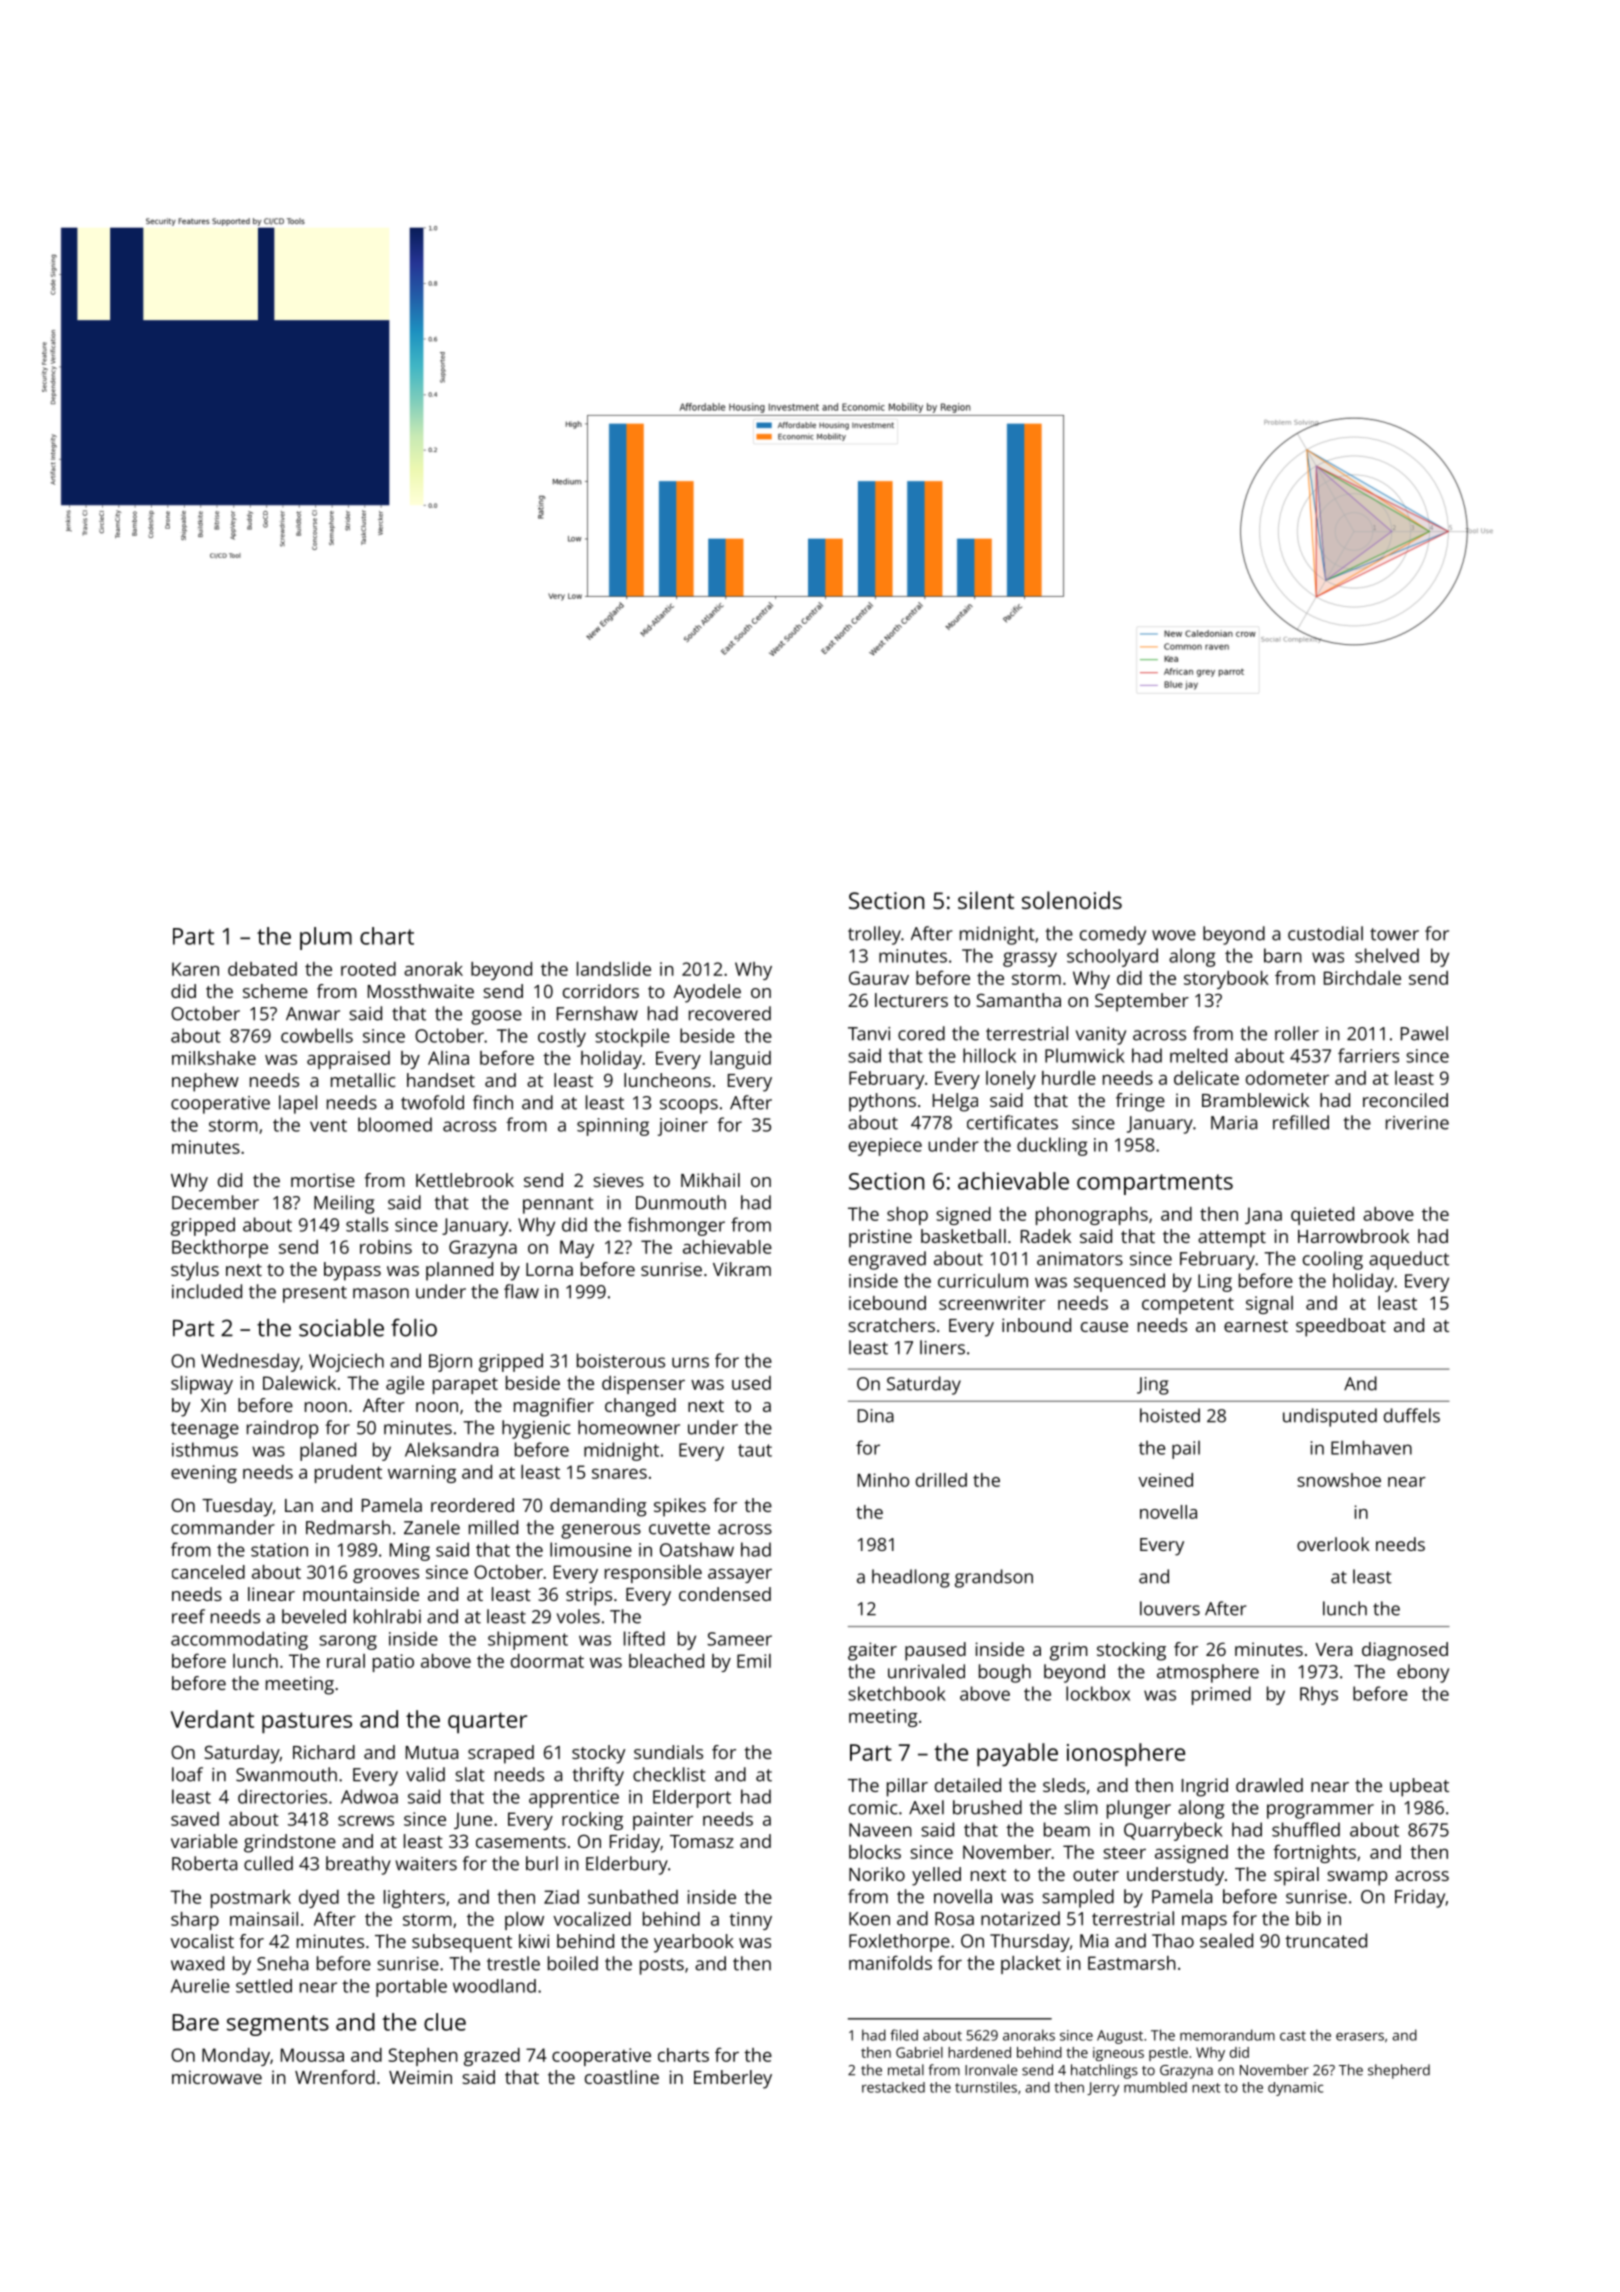 Image resolution: width=1620 pixels, height=2292 pixels. I want to click on mumbled, so click(1155, 2087).
